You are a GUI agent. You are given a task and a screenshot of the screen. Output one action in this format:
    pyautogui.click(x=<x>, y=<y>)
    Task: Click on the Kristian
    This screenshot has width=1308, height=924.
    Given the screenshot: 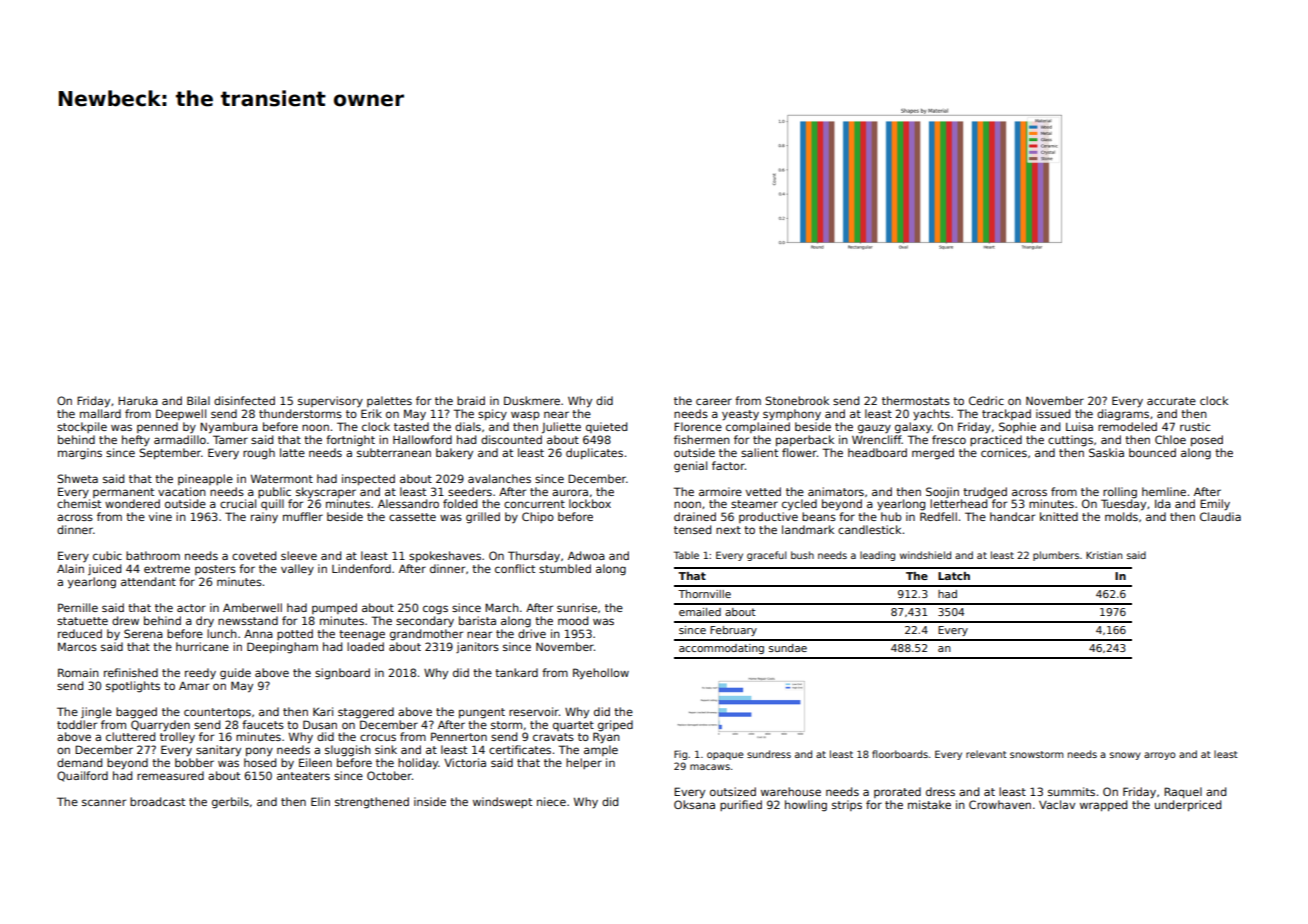 What is the action you would take?
    pyautogui.click(x=1104, y=555)
